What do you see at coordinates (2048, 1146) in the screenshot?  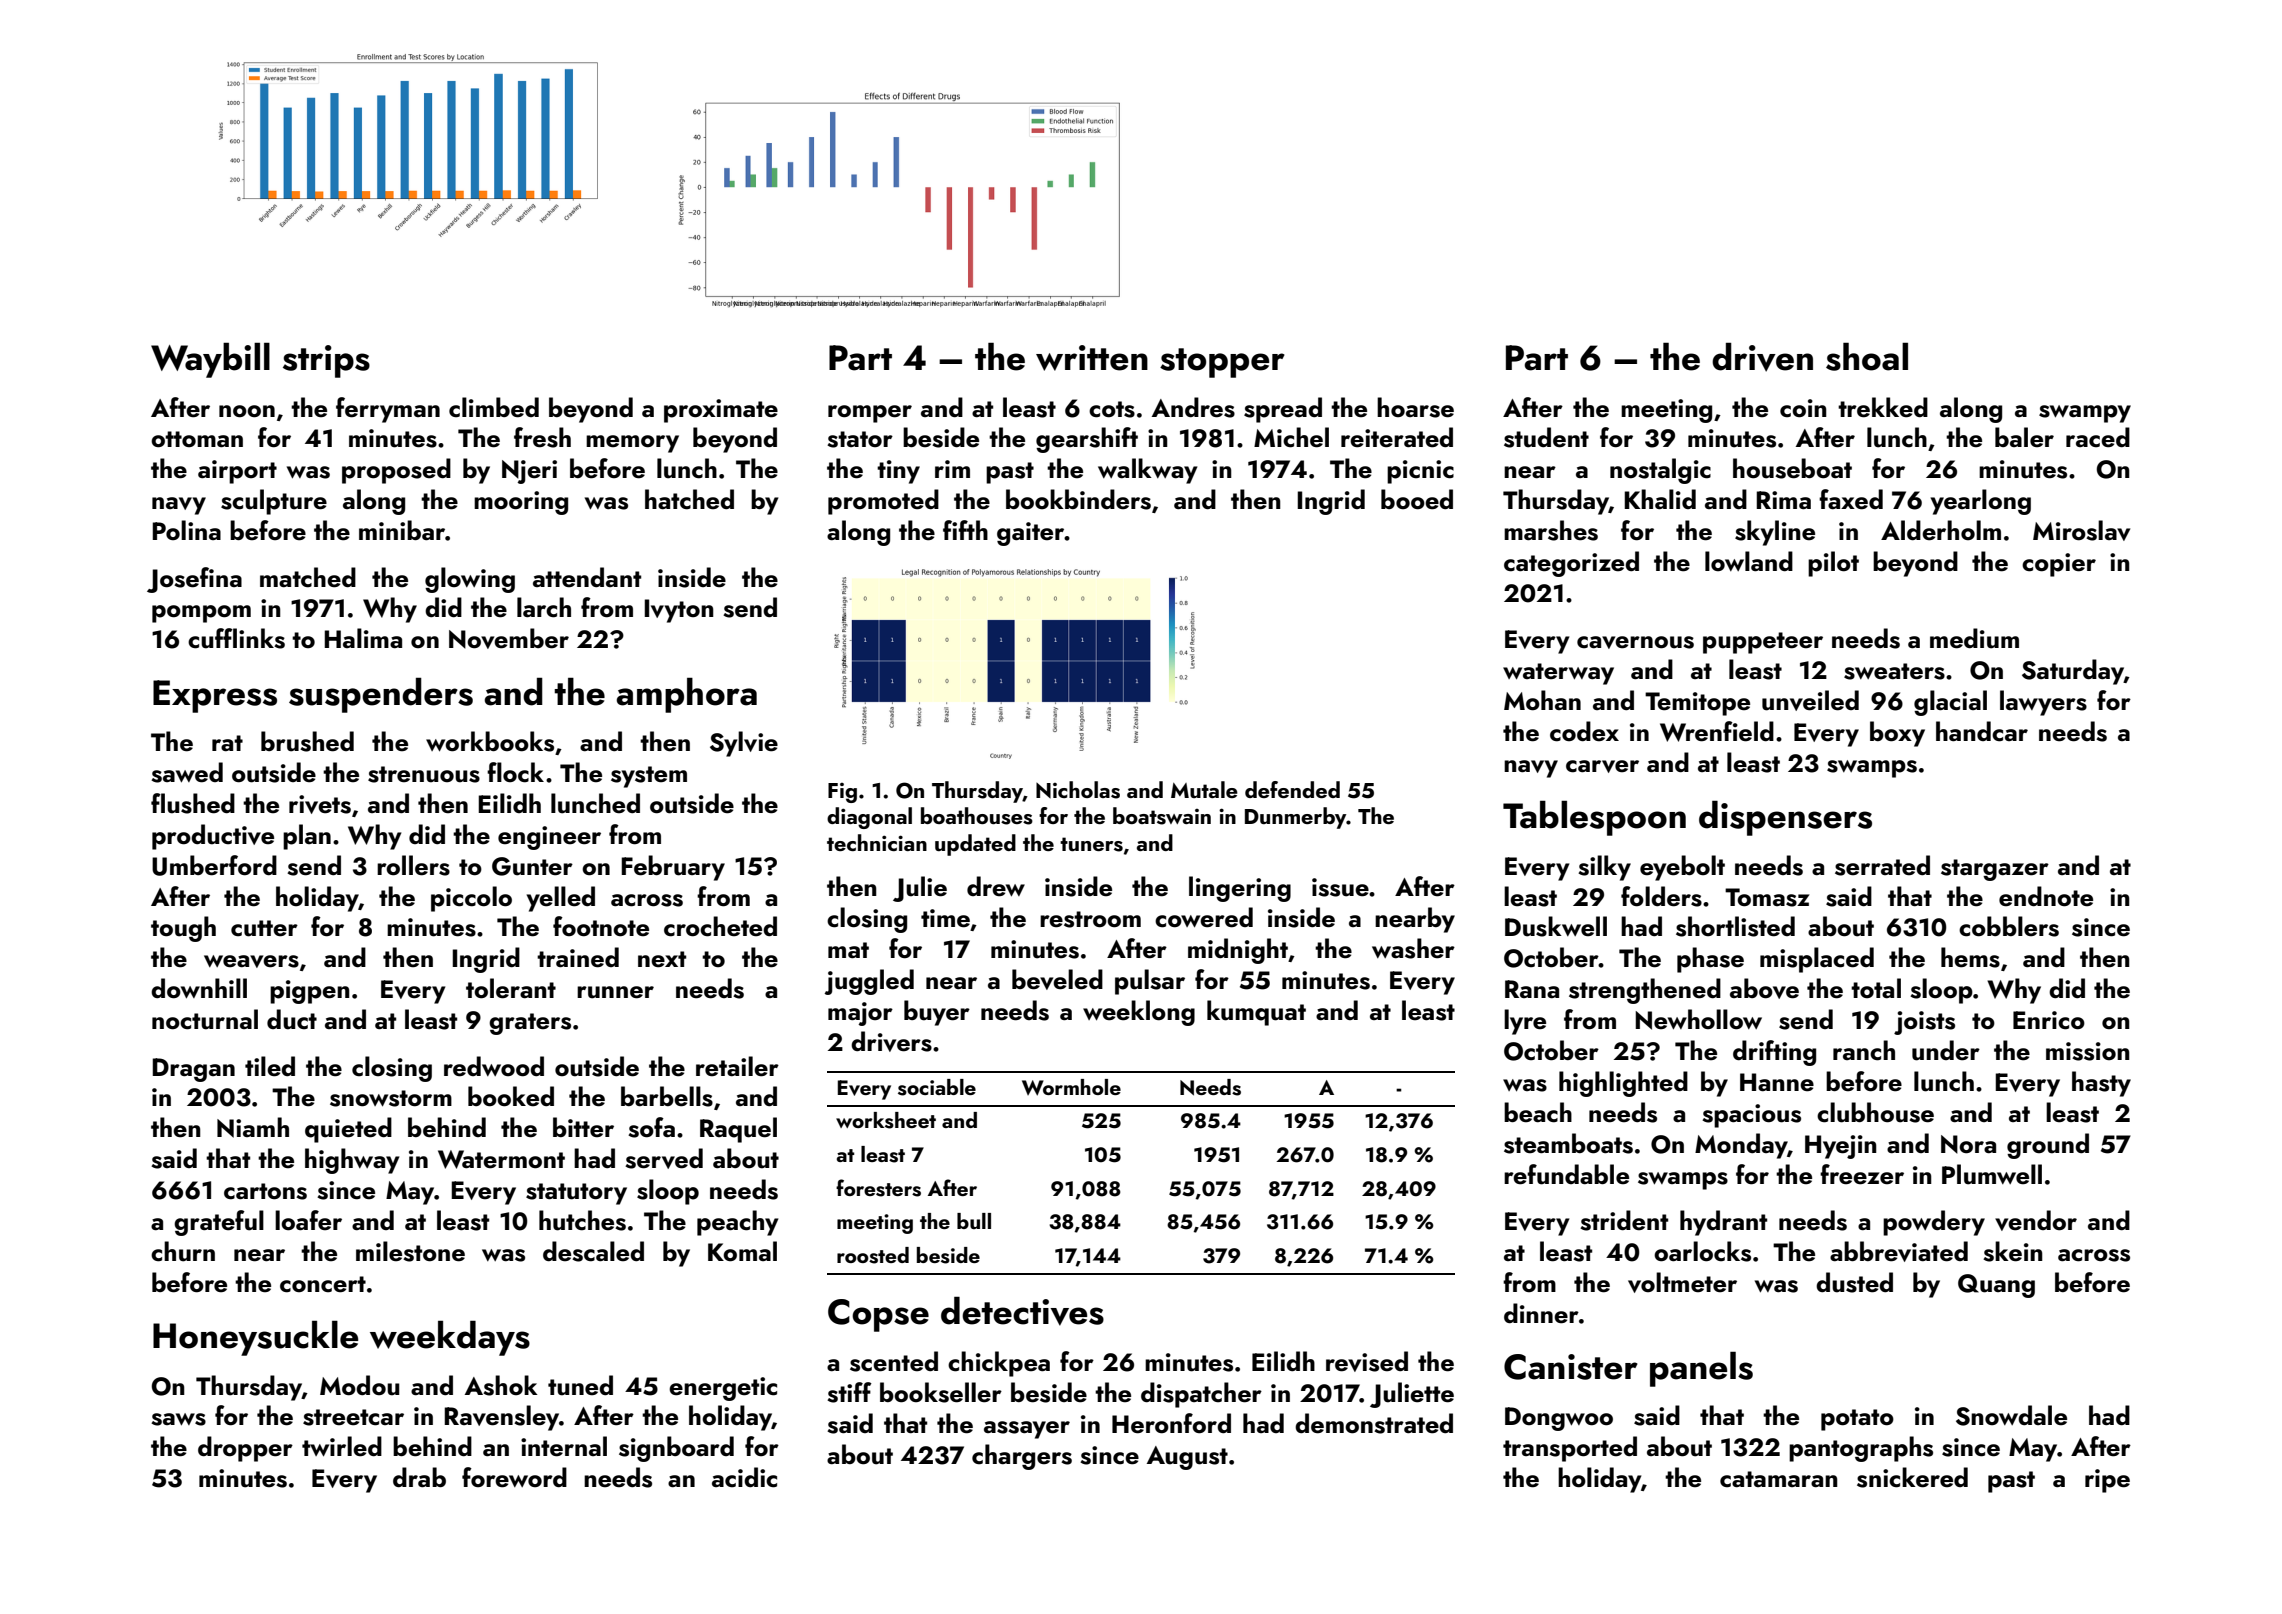 I see `ground` at bounding box center [2048, 1146].
